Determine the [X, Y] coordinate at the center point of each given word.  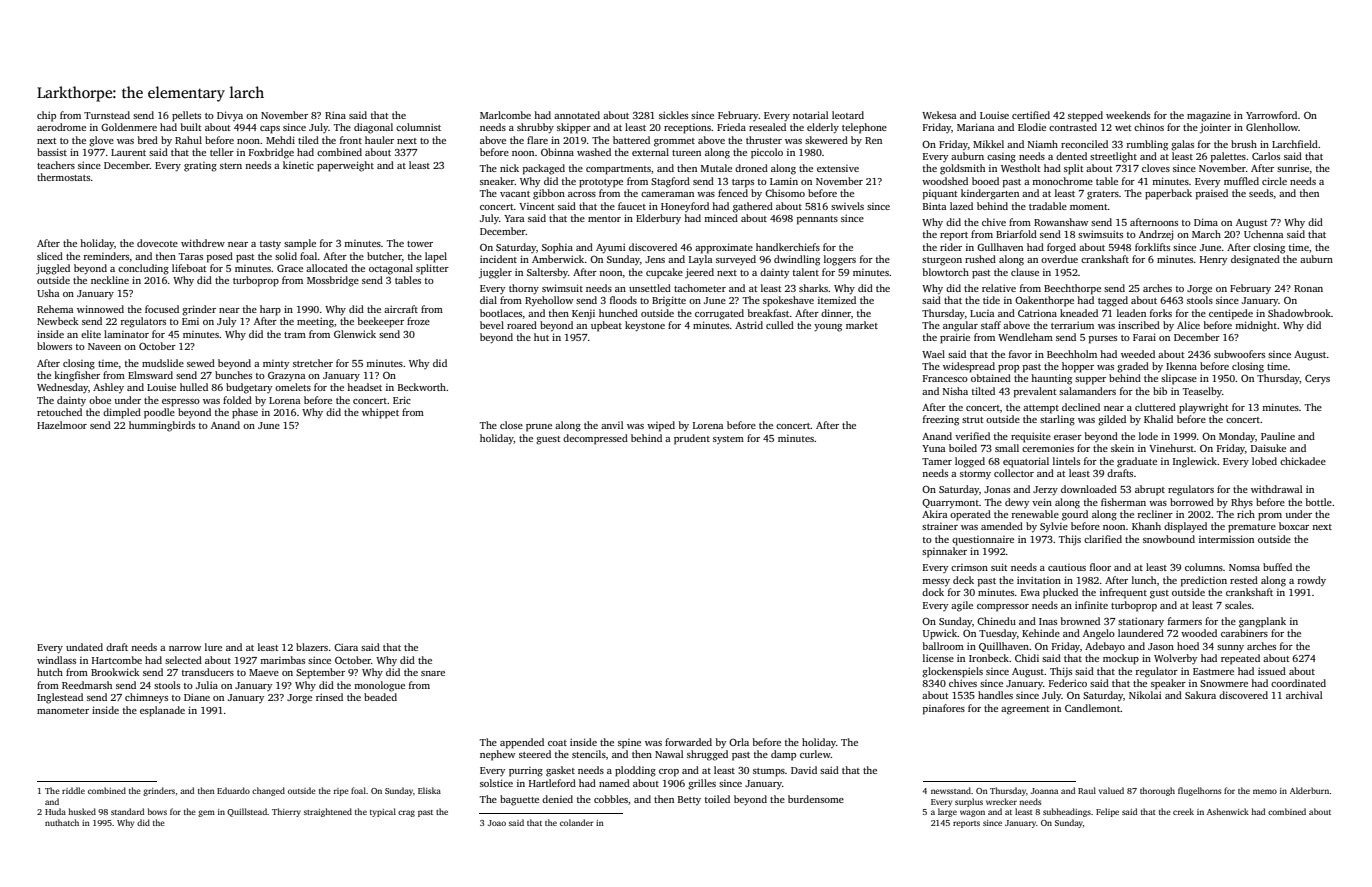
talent [806, 272]
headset [364, 387]
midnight [1256, 326]
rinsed [329, 697]
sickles [673, 115]
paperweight [345, 166]
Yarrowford [1271, 115]
